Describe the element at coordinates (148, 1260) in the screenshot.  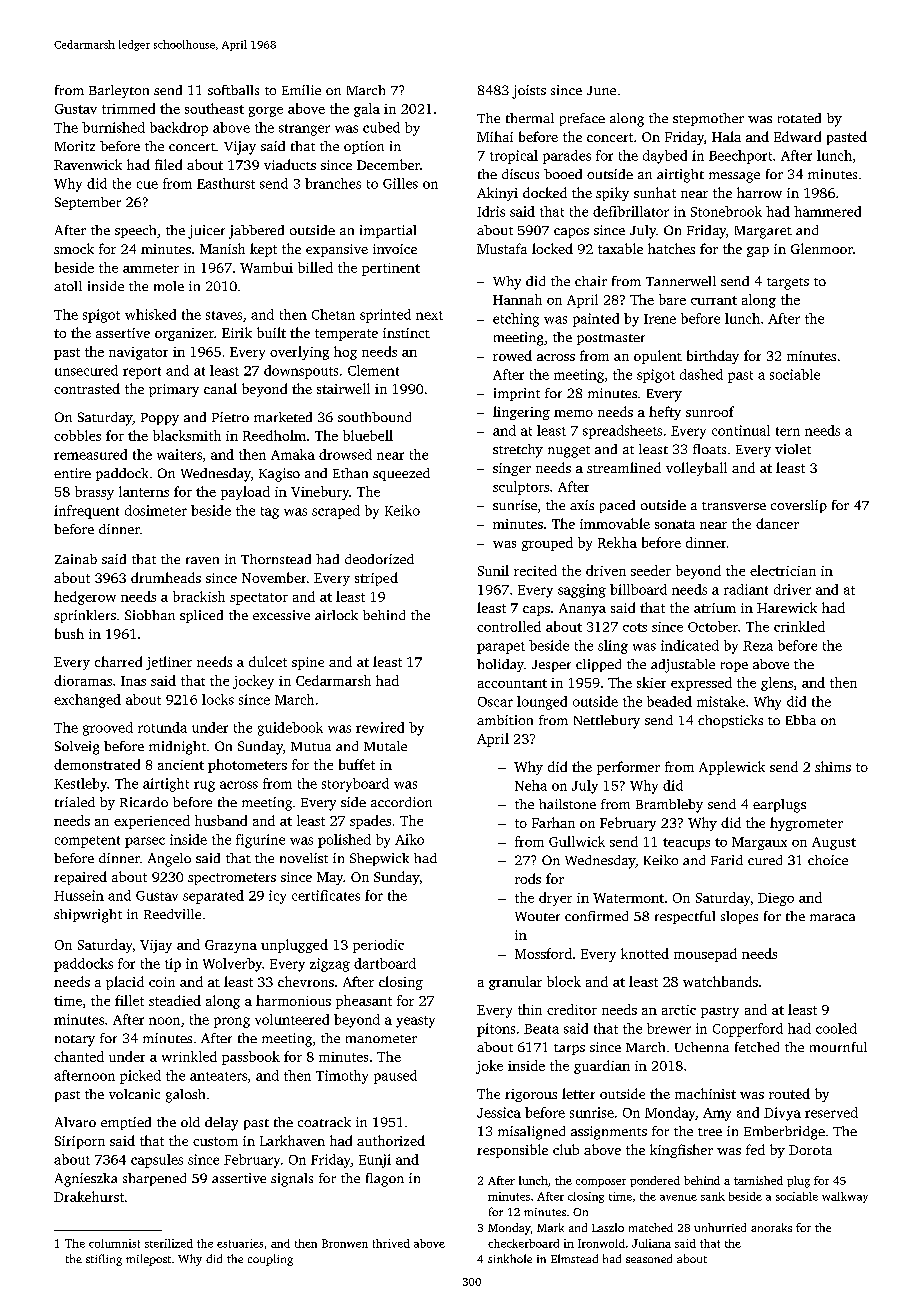
I see `milepost` at that location.
